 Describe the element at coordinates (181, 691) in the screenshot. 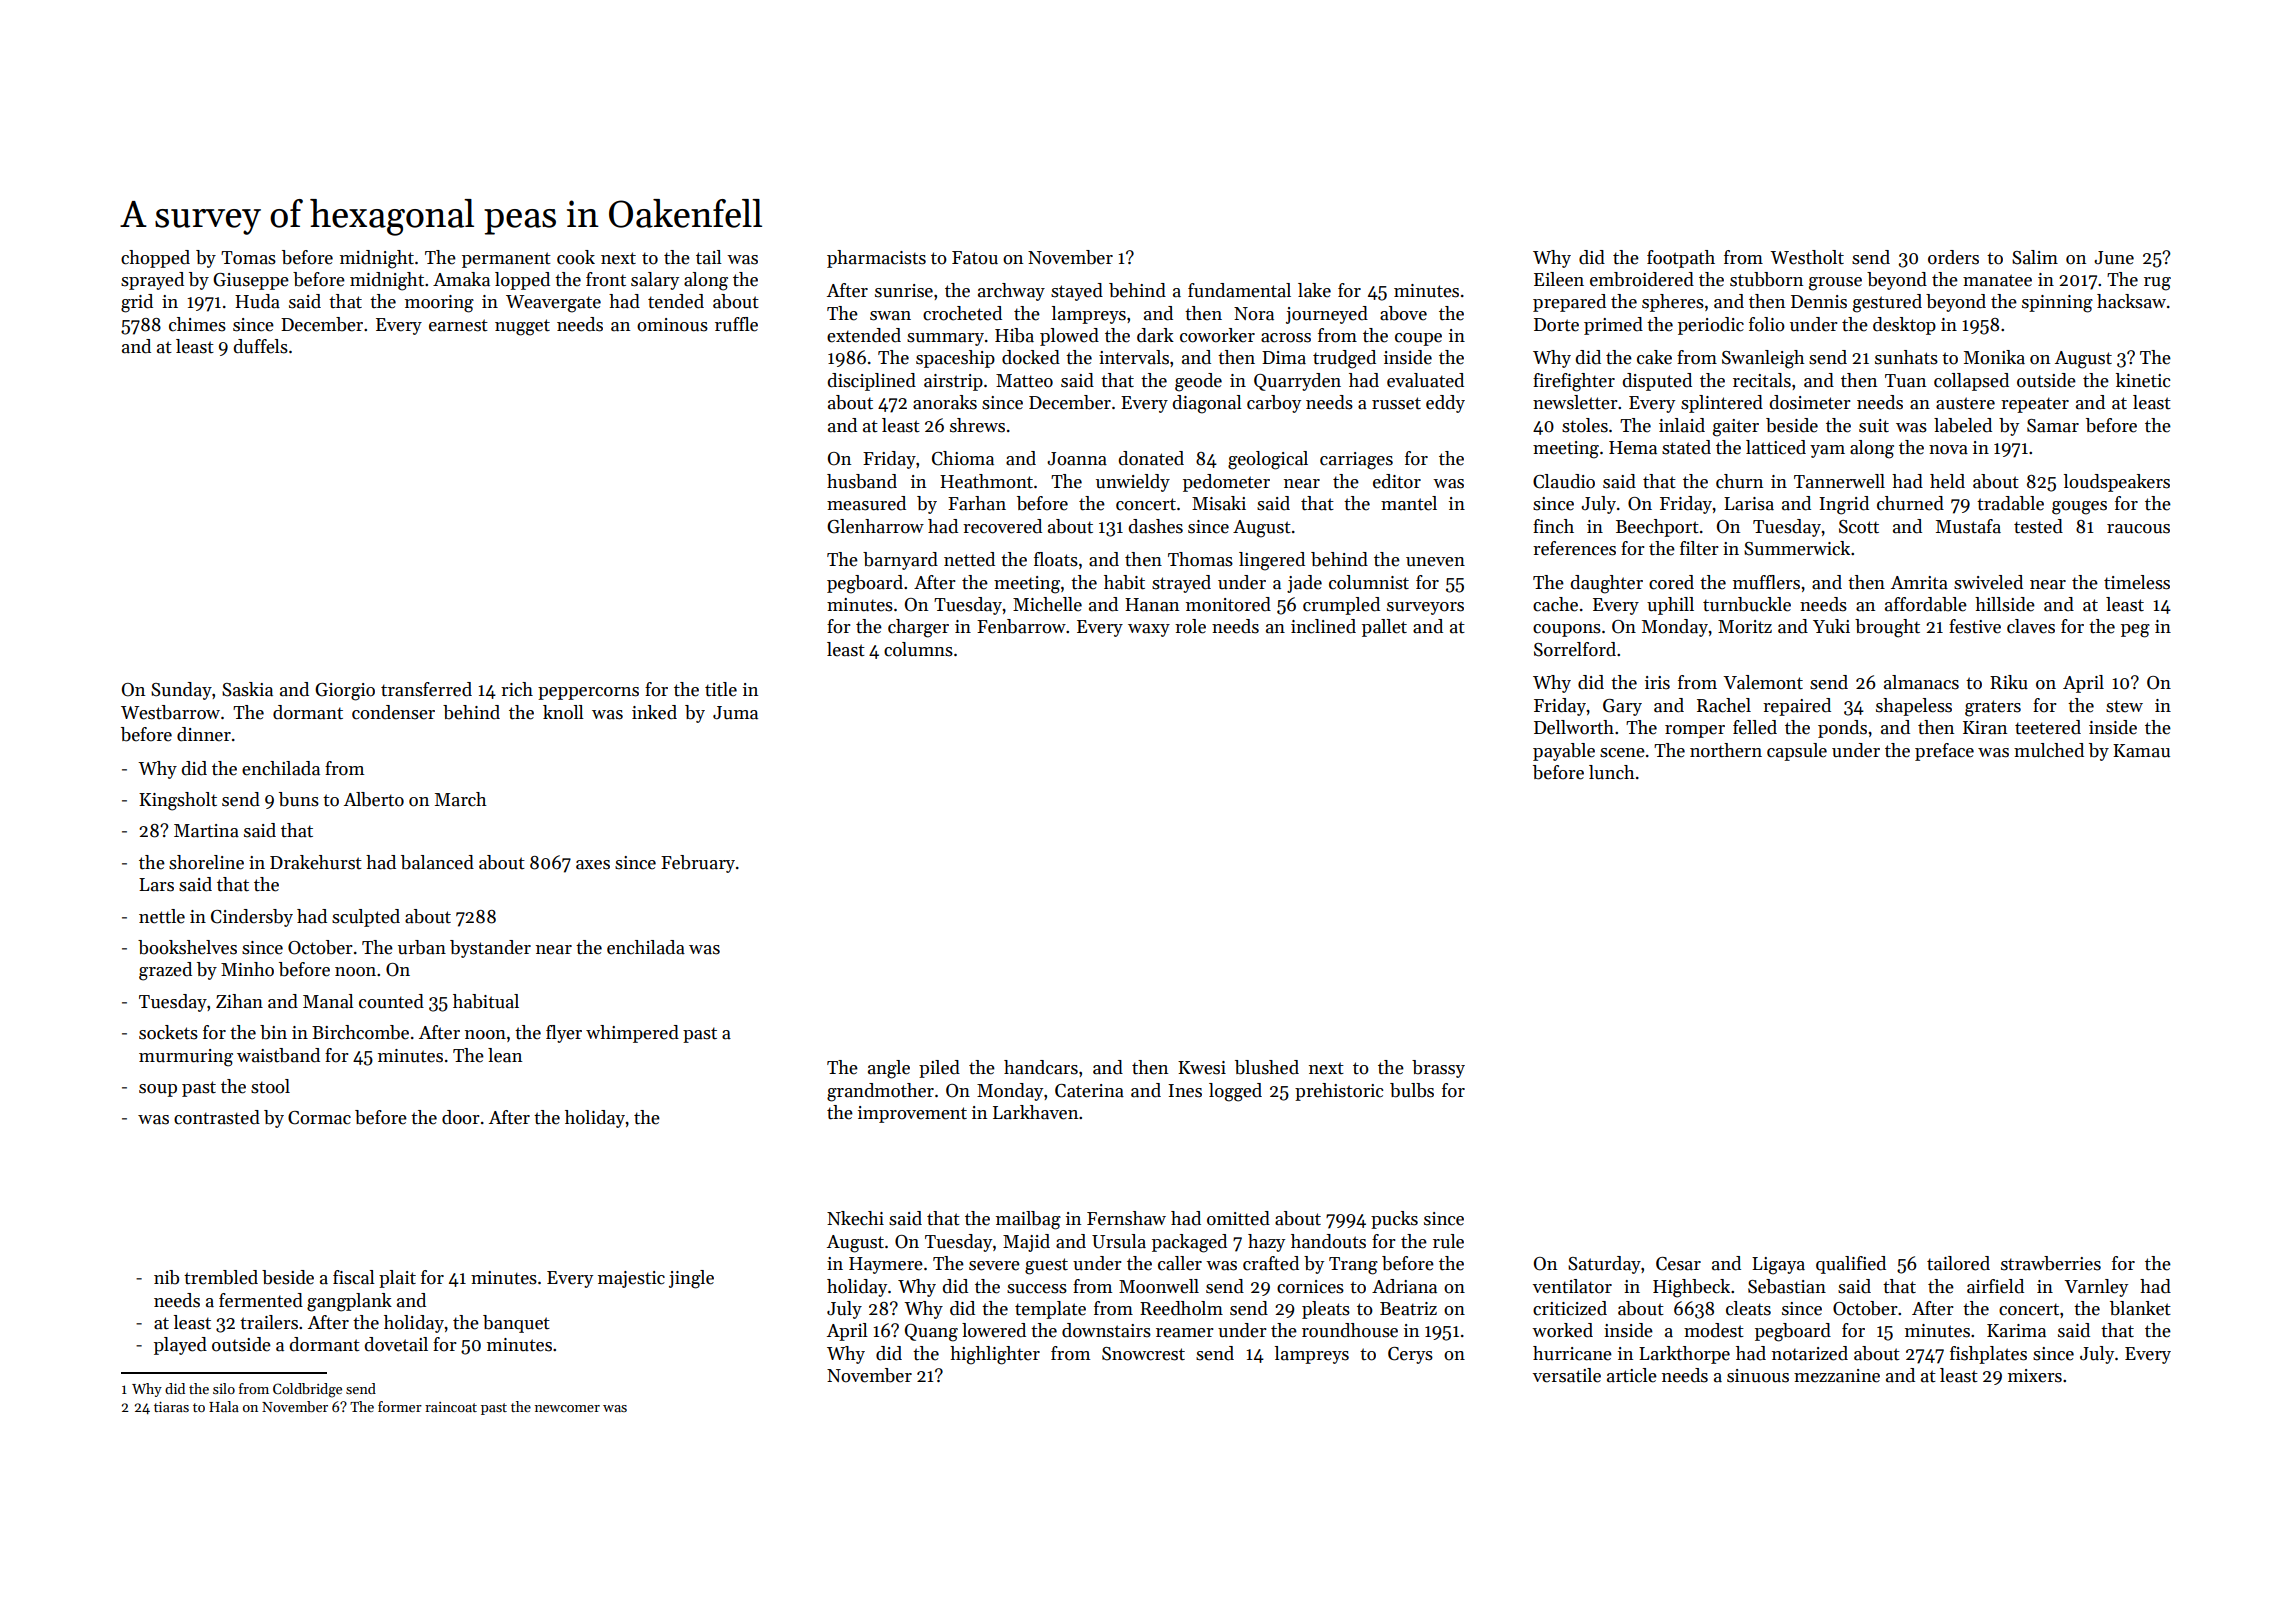

I see `Sunday` at that location.
